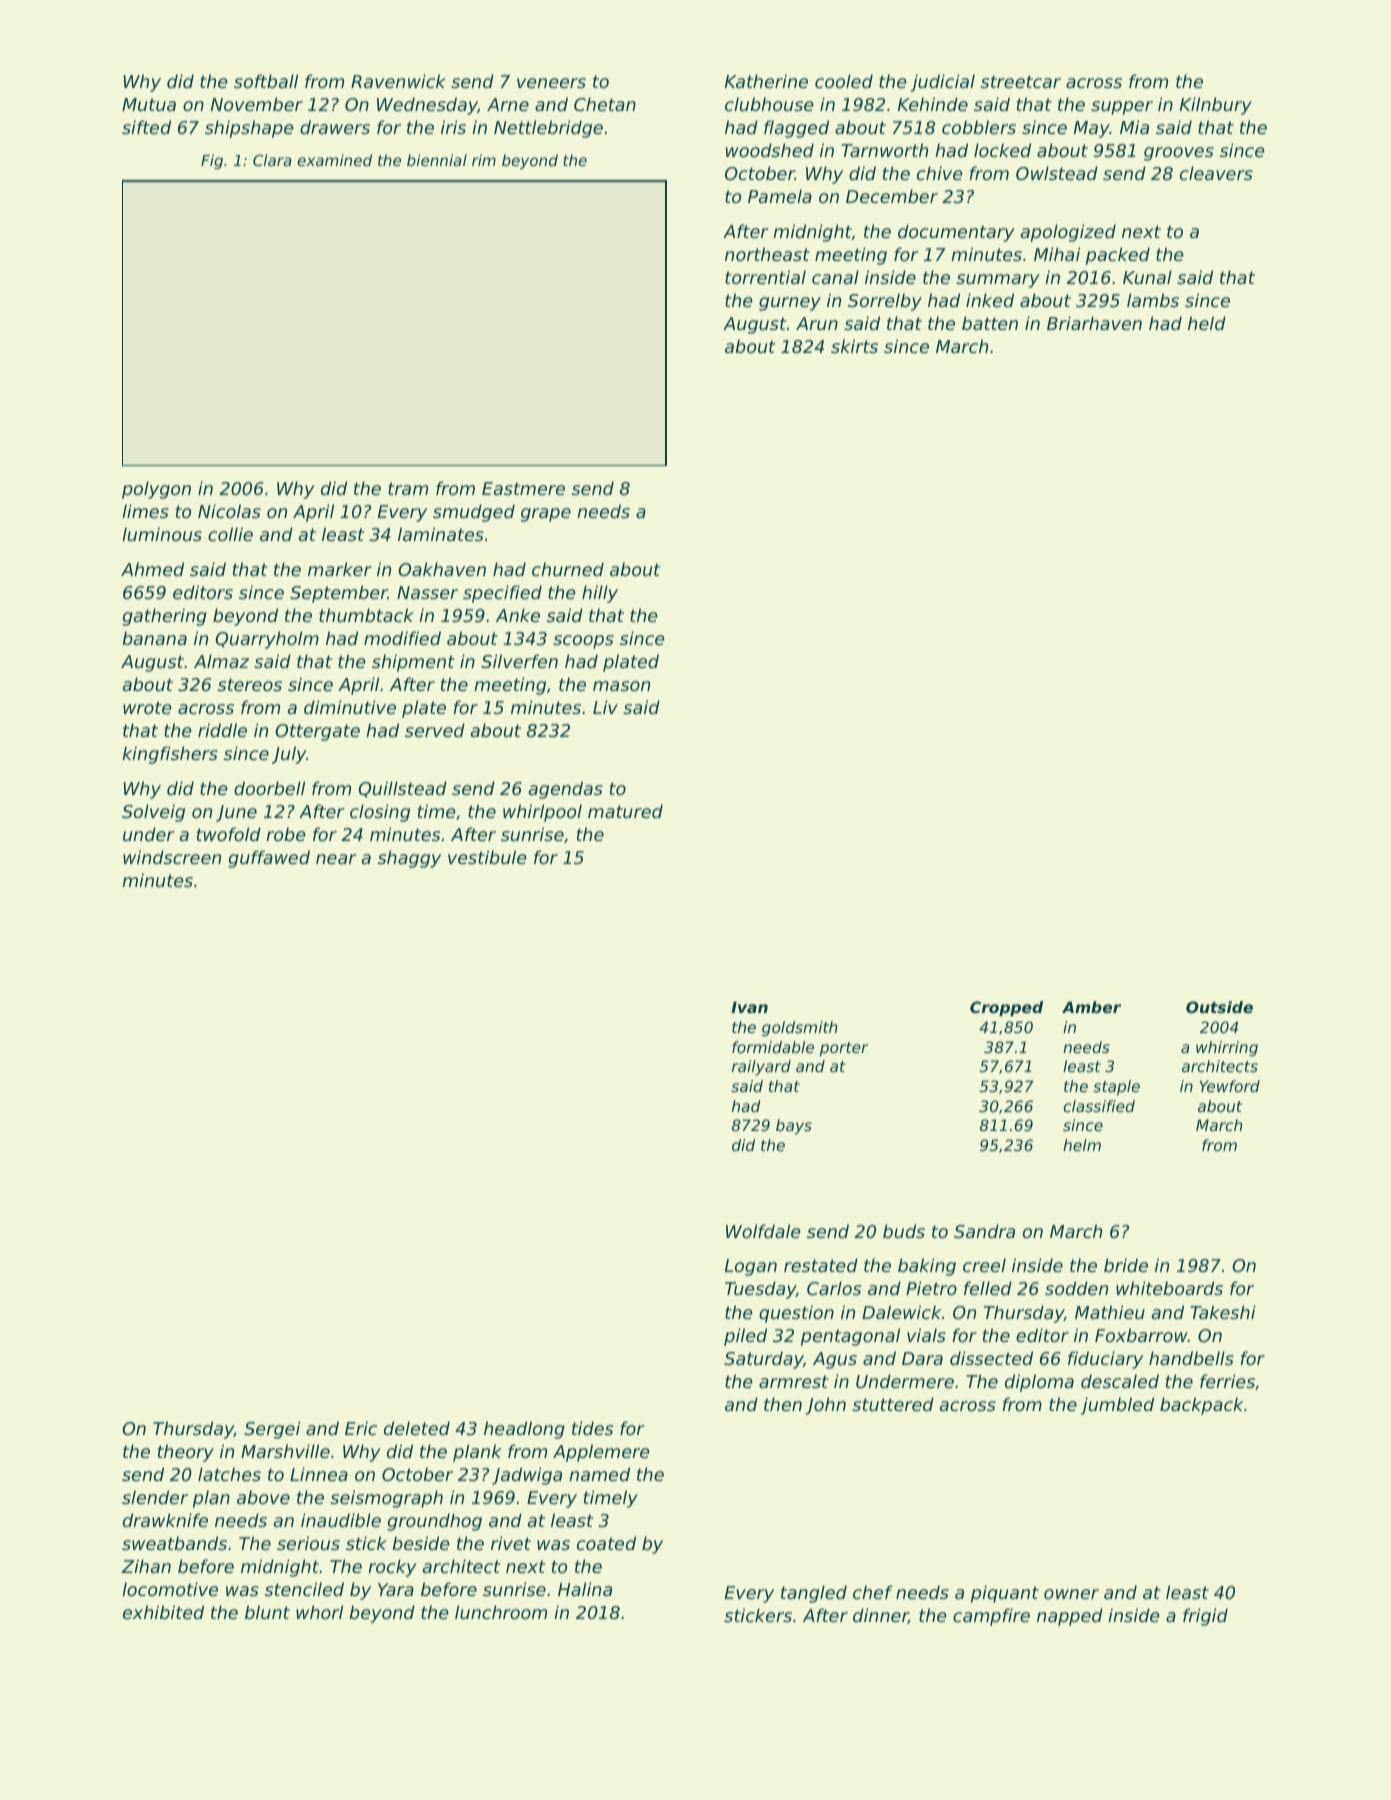 This screenshot has width=1391, height=1800. Describe the element at coordinates (272, 1430) in the screenshot. I see `Sergei` at that location.
